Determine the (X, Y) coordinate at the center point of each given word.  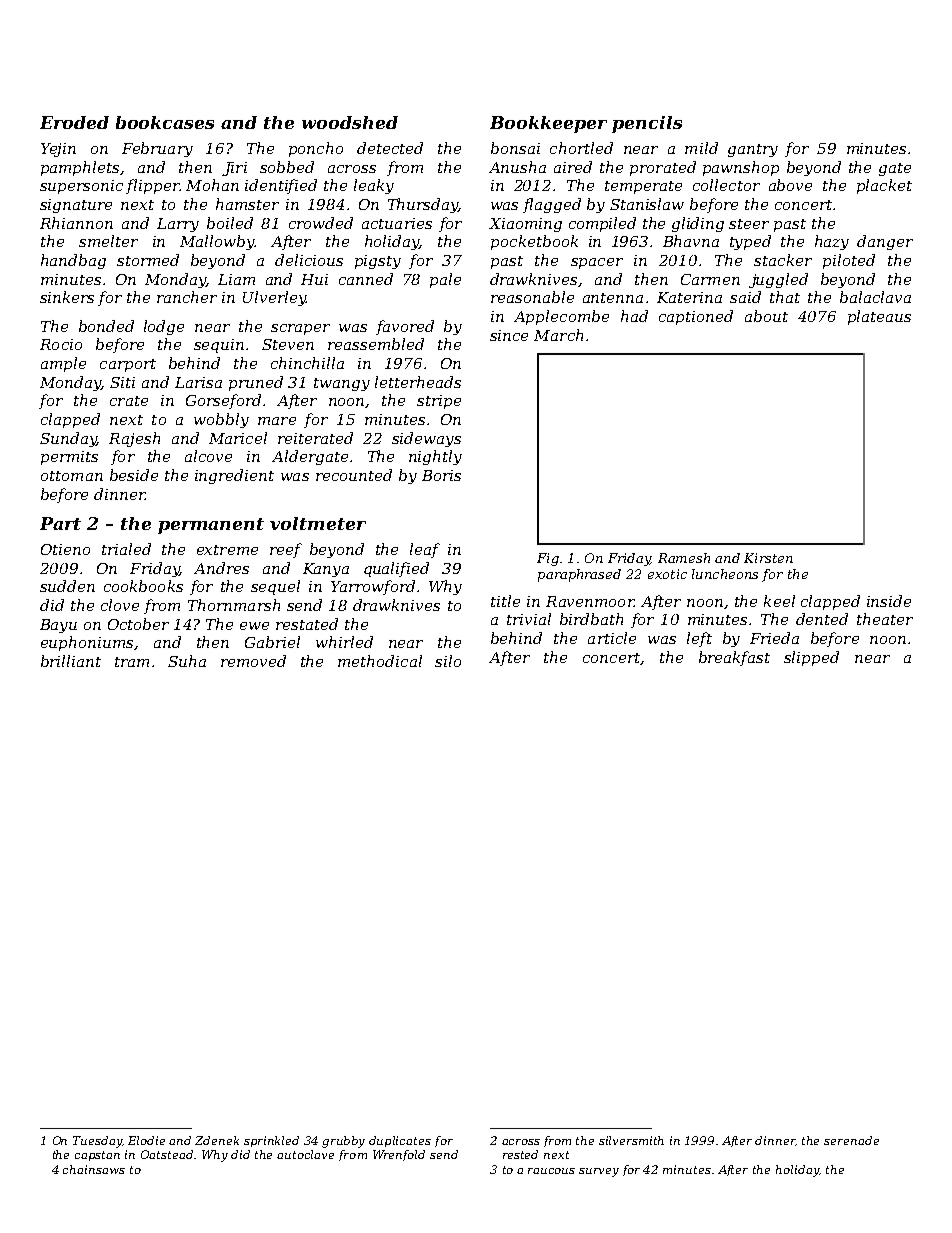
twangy (342, 384)
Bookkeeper (548, 124)
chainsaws (94, 1169)
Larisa (198, 382)
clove (120, 605)
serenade (851, 1140)
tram (132, 662)
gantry (753, 150)
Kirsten (768, 558)
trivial (529, 619)
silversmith (631, 1140)
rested (520, 1154)
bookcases (165, 122)
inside (889, 601)
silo (448, 661)
